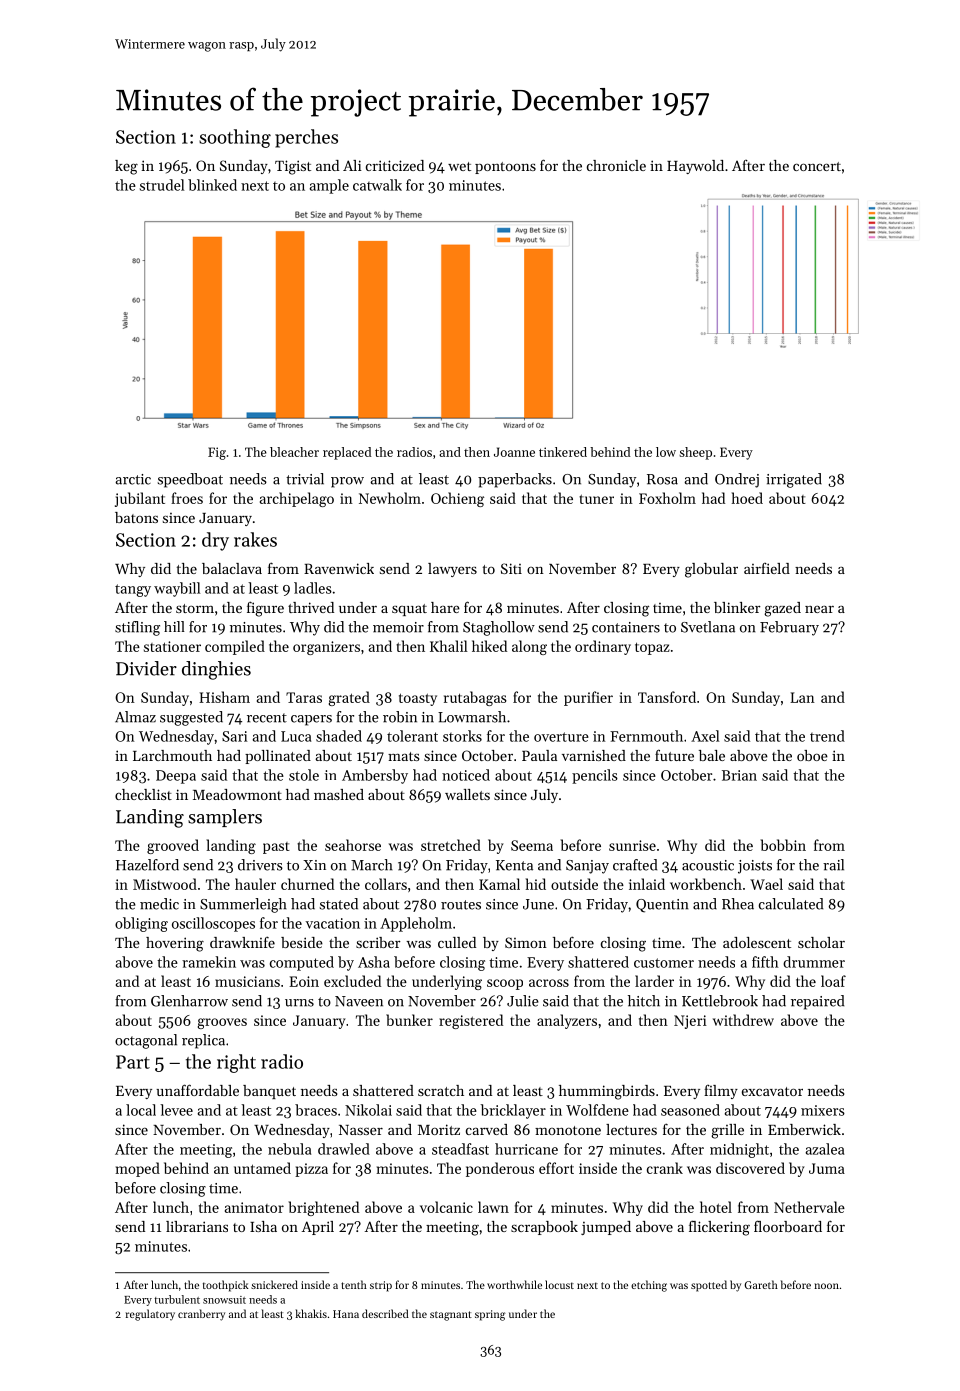 Image resolution: width=960 pixels, height=1391 pixels. What do you see at coordinates (827, 736) in the screenshot?
I see `trend` at bounding box center [827, 736].
